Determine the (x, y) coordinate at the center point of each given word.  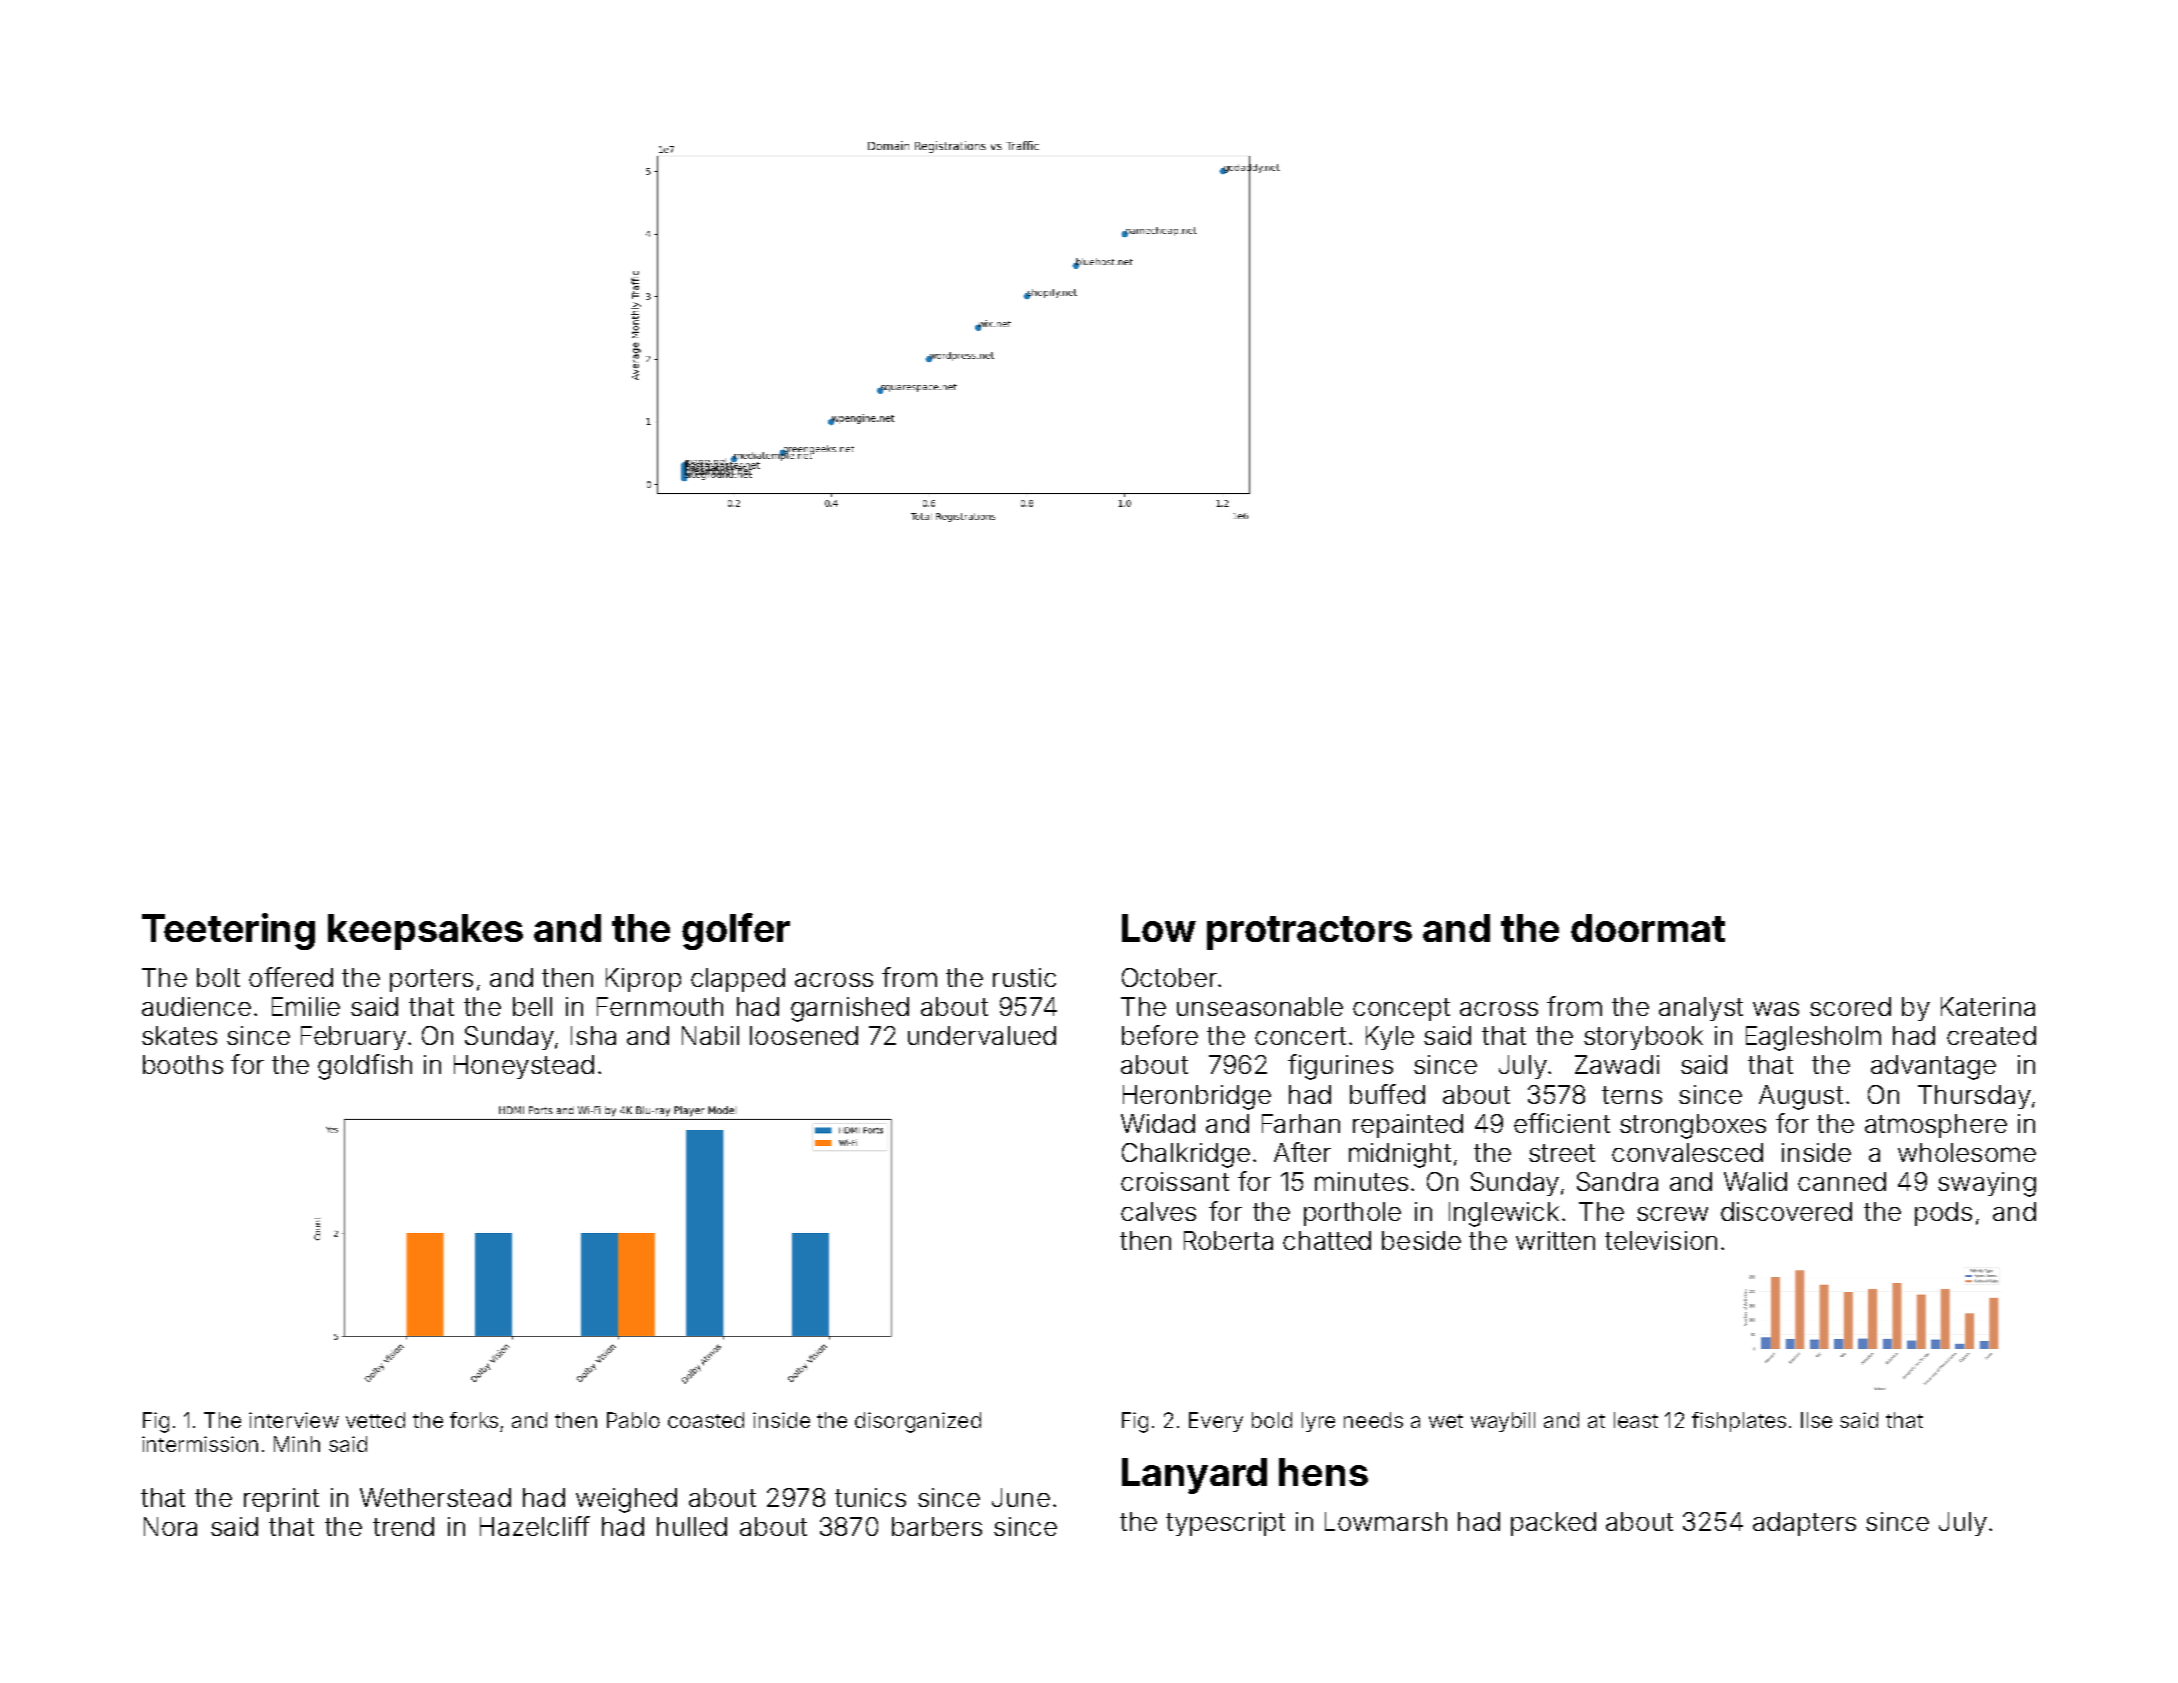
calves (1158, 1211)
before (1160, 1035)
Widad (1158, 1123)
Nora (170, 1526)
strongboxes (1693, 1126)
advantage (1933, 1067)
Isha (593, 1035)
